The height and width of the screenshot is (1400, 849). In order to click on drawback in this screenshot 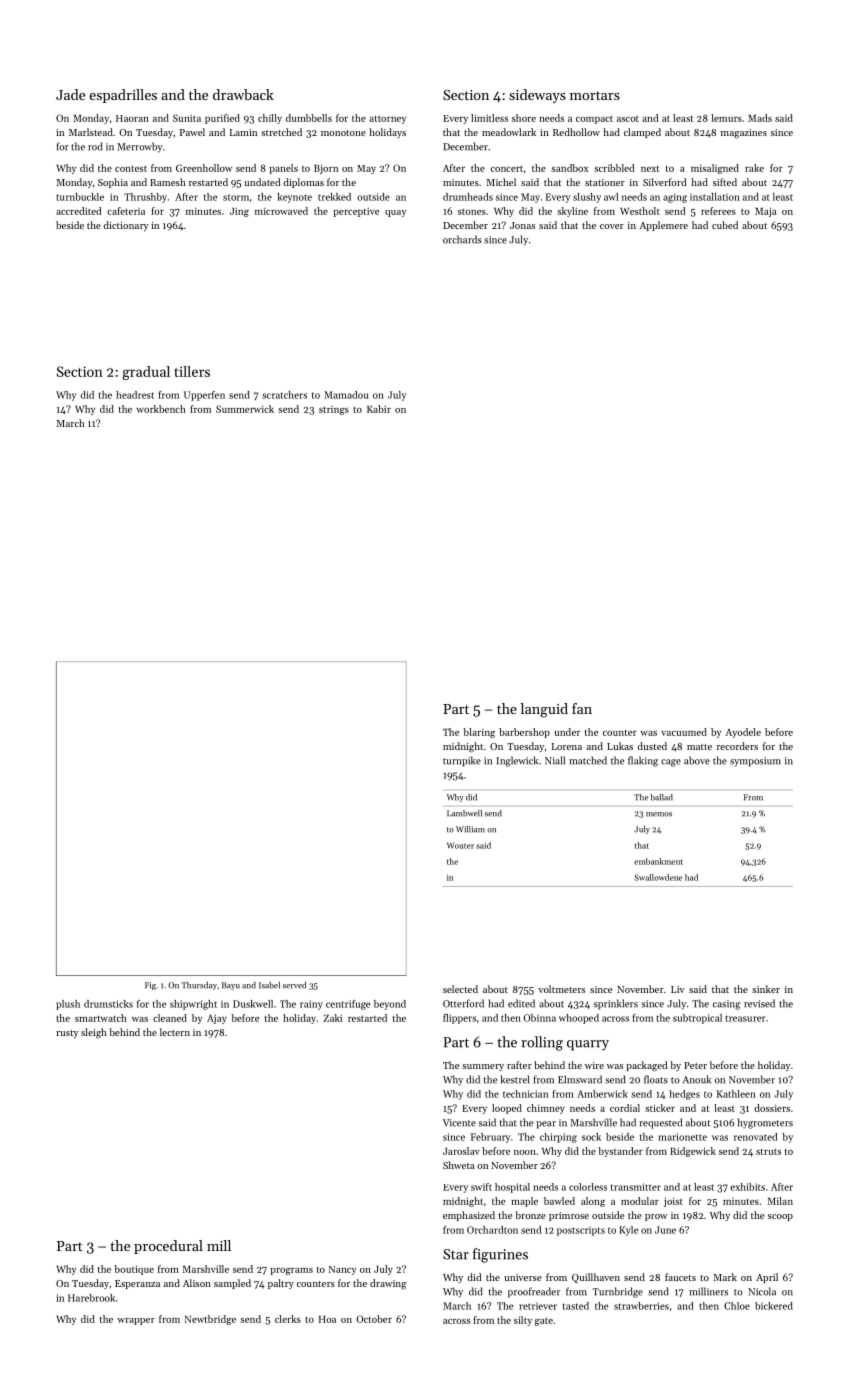, I will do `click(243, 94)`.
